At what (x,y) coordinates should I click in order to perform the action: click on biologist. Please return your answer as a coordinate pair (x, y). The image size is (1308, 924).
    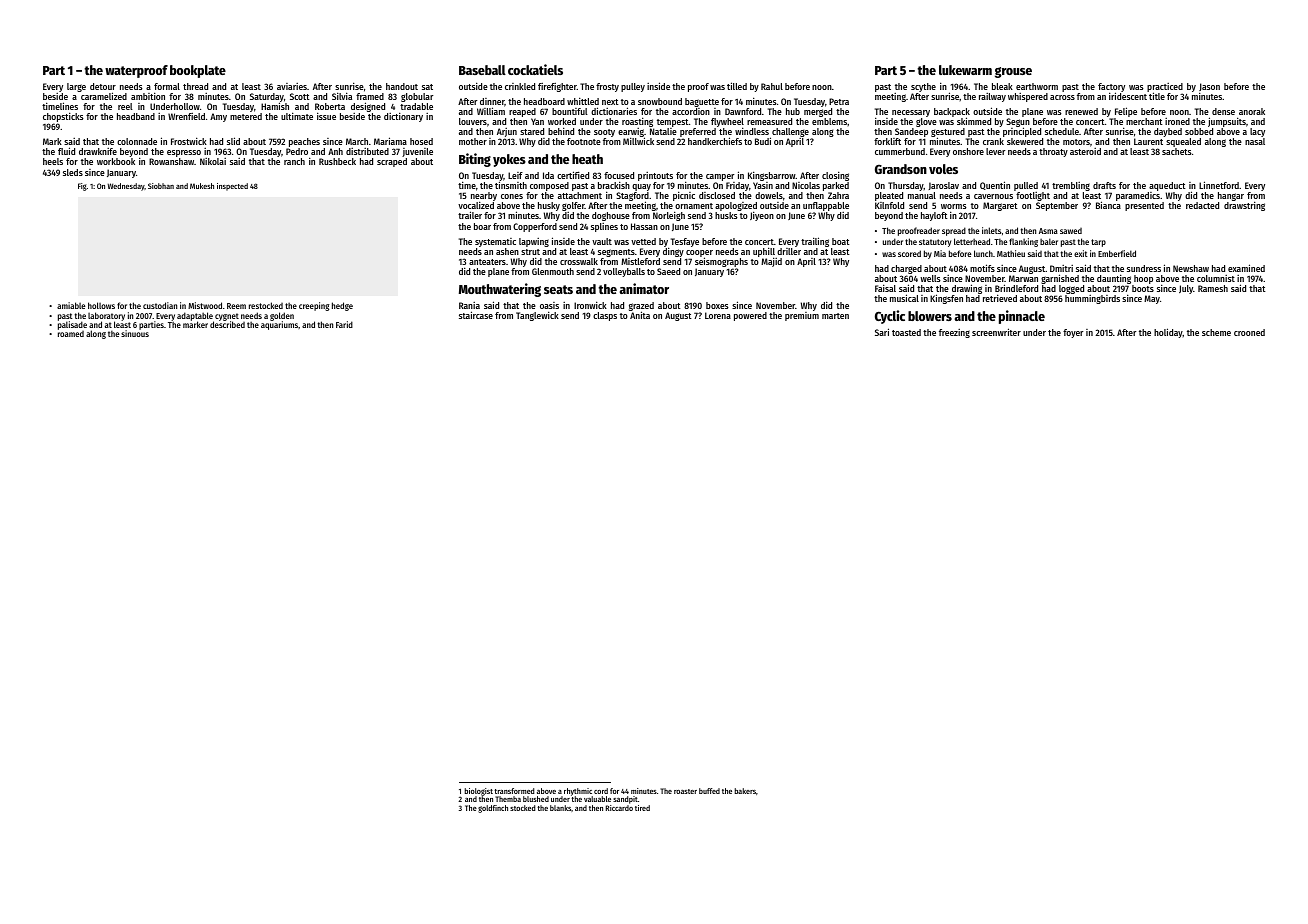
    Looking at the image, I should click on (479, 792).
